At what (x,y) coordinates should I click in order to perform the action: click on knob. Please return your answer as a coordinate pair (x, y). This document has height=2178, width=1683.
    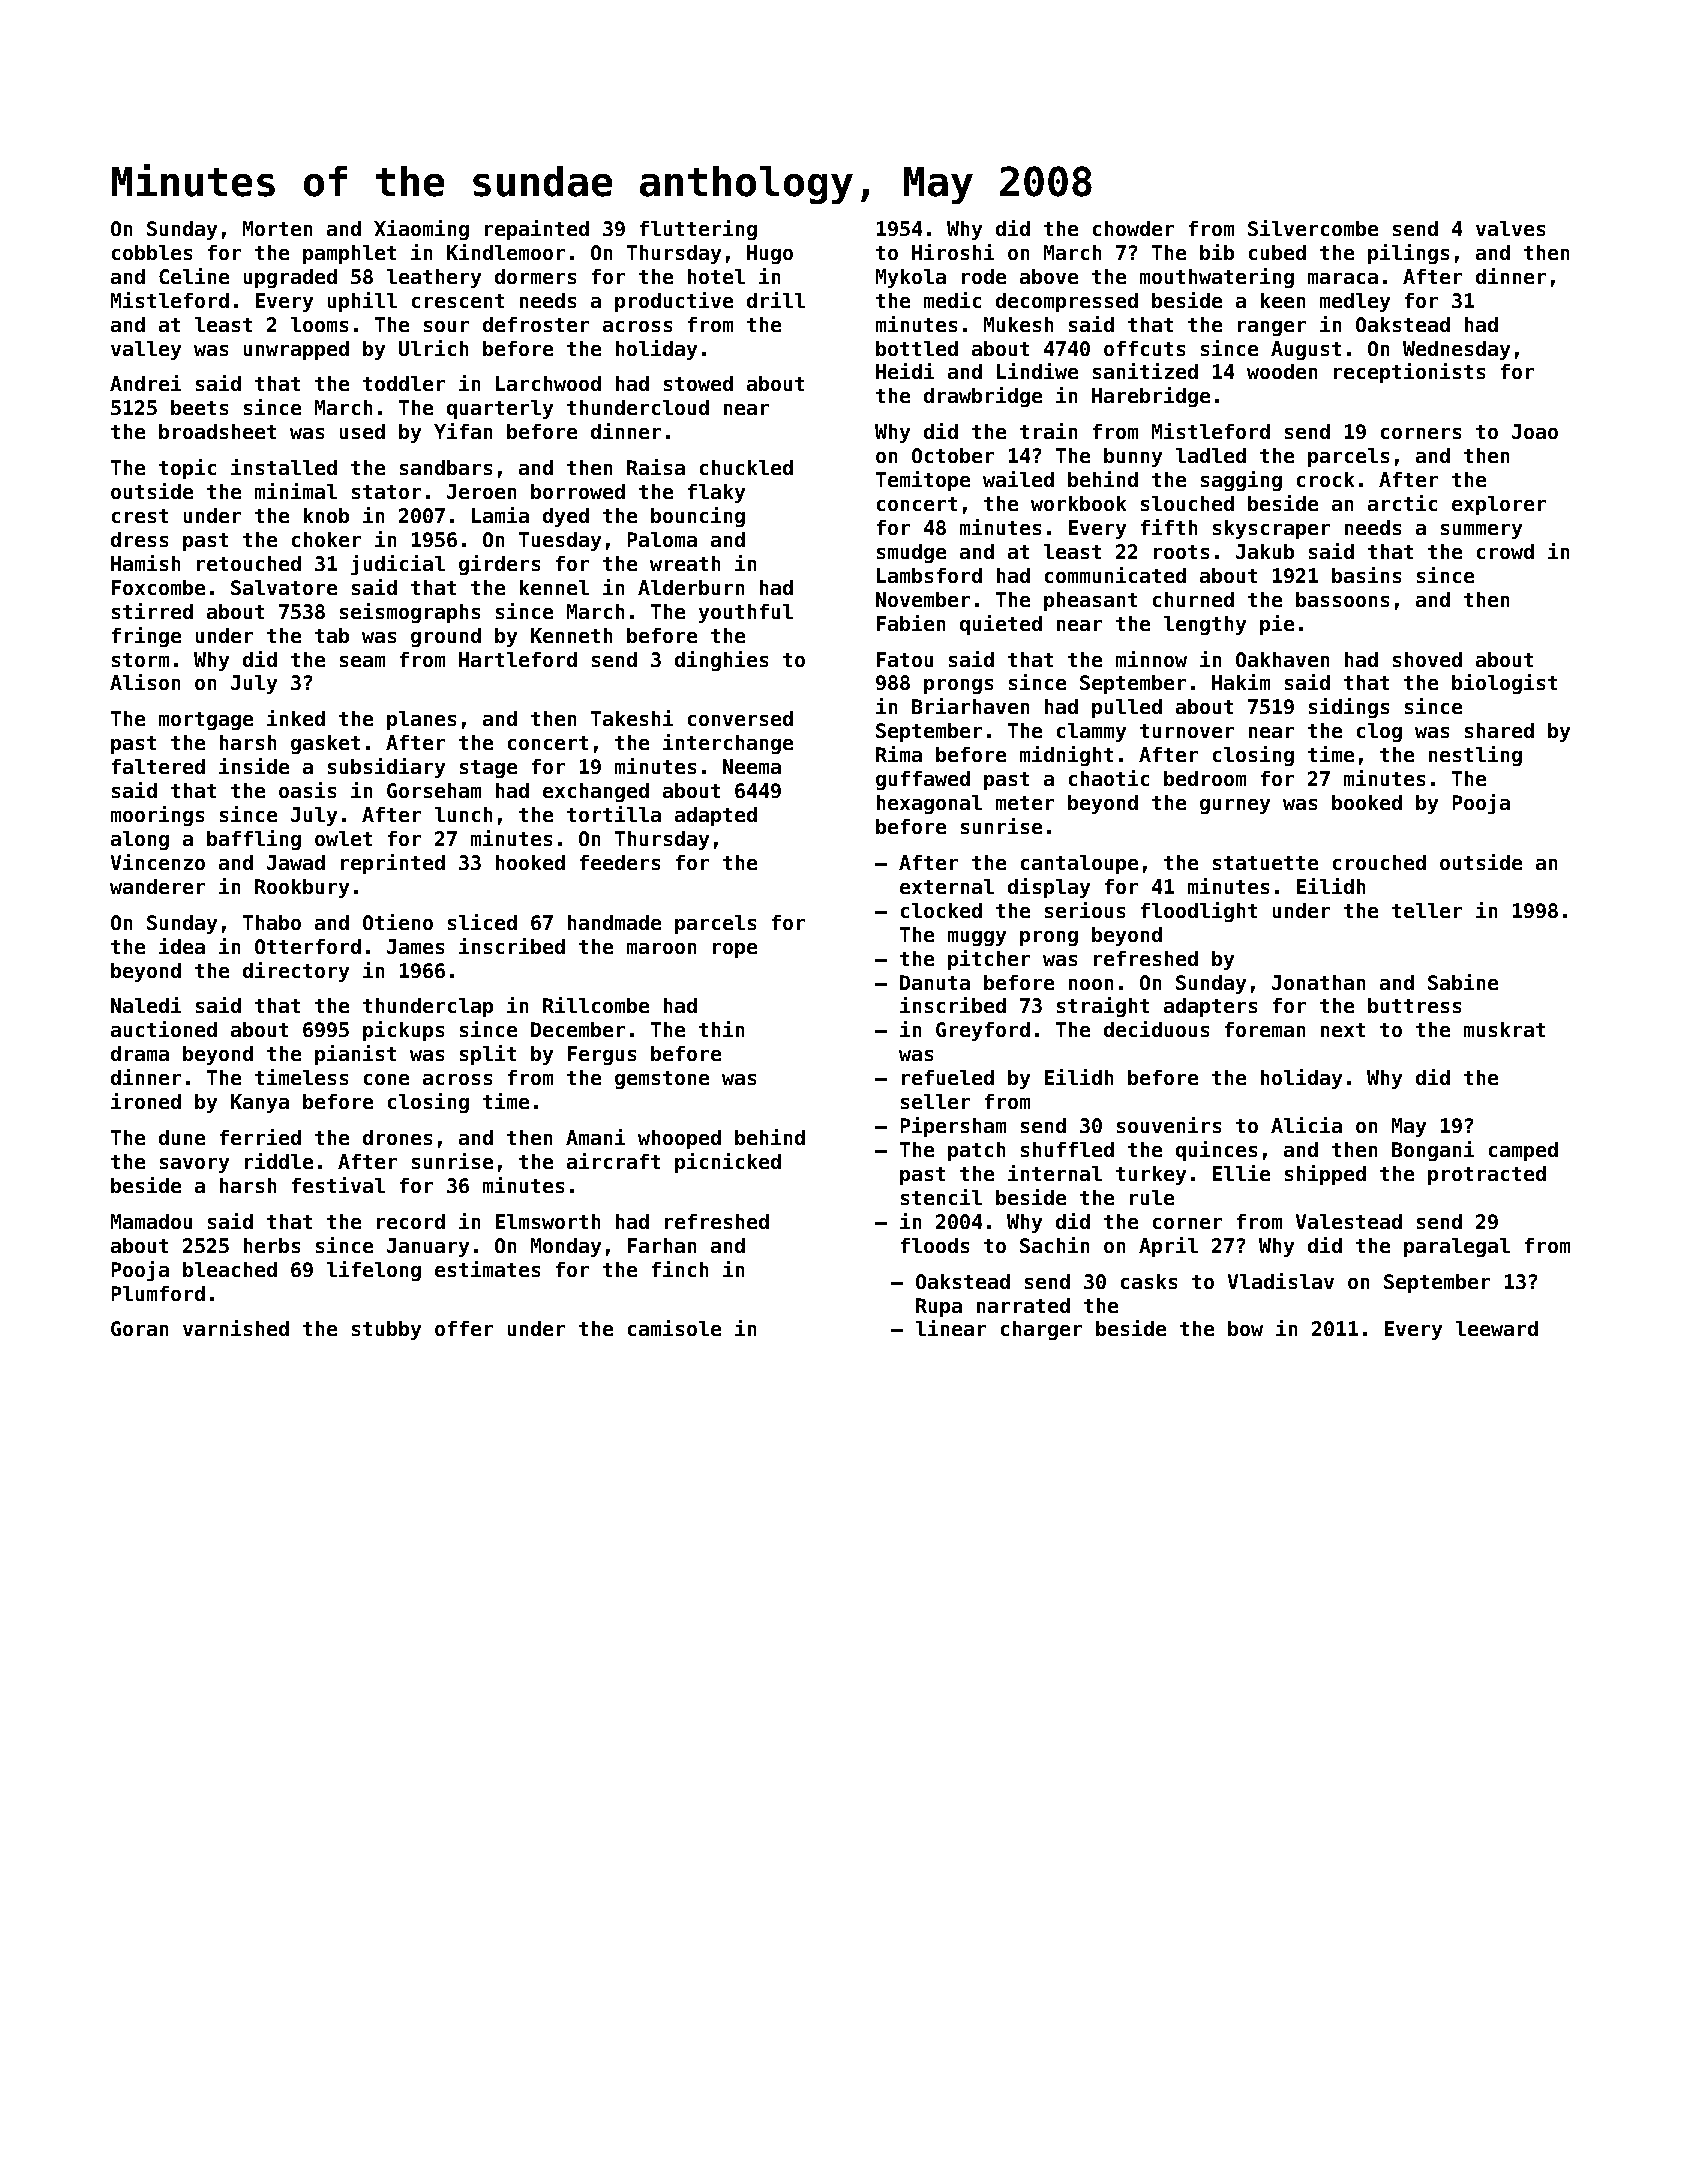
    Looking at the image, I should click on (326, 515).
